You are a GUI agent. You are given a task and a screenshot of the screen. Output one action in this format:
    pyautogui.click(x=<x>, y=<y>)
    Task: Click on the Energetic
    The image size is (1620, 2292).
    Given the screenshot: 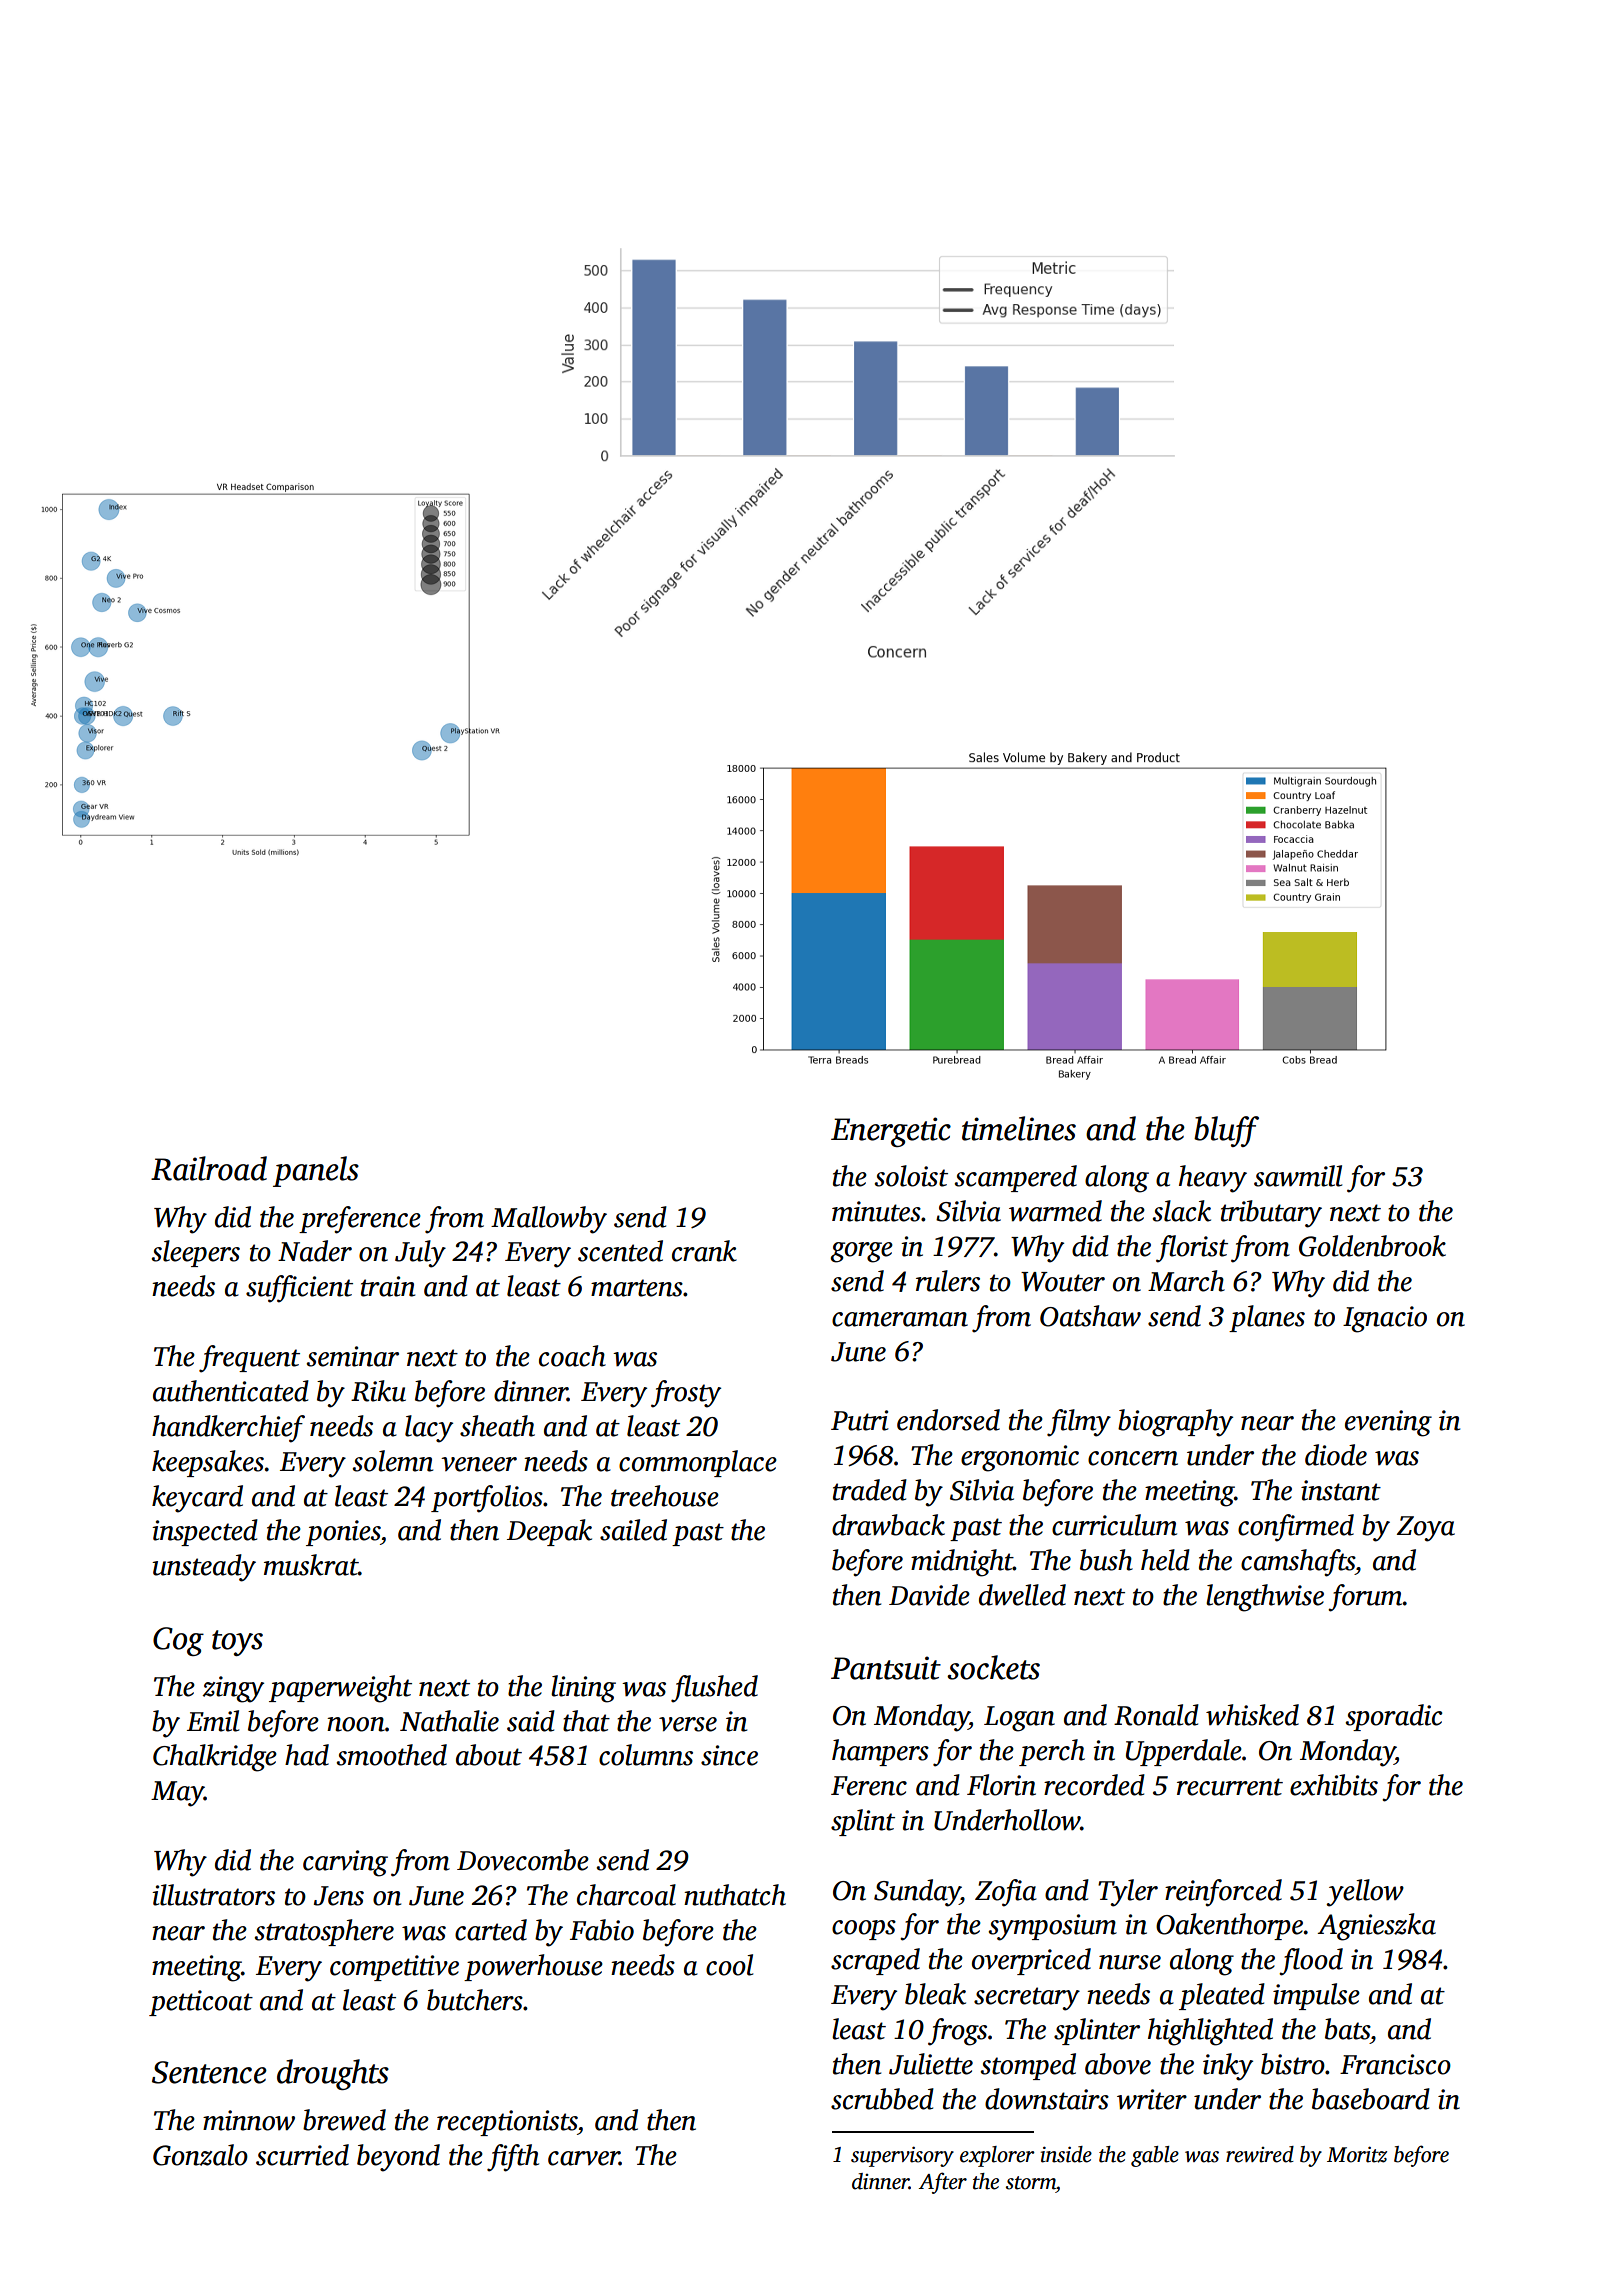 What is the action you would take?
    pyautogui.click(x=891, y=1132)
